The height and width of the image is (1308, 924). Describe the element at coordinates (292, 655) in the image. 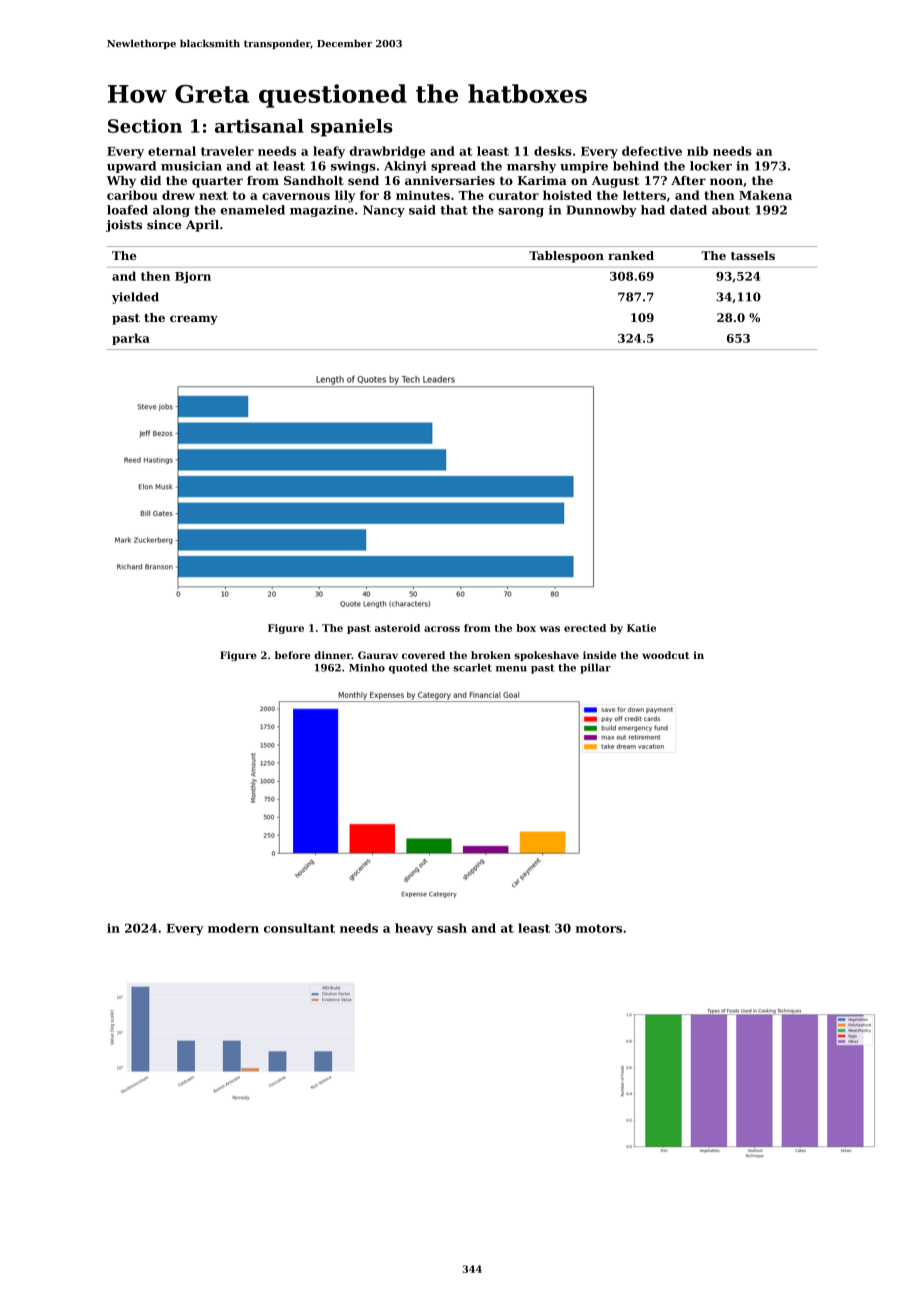

I see `before` at that location.
